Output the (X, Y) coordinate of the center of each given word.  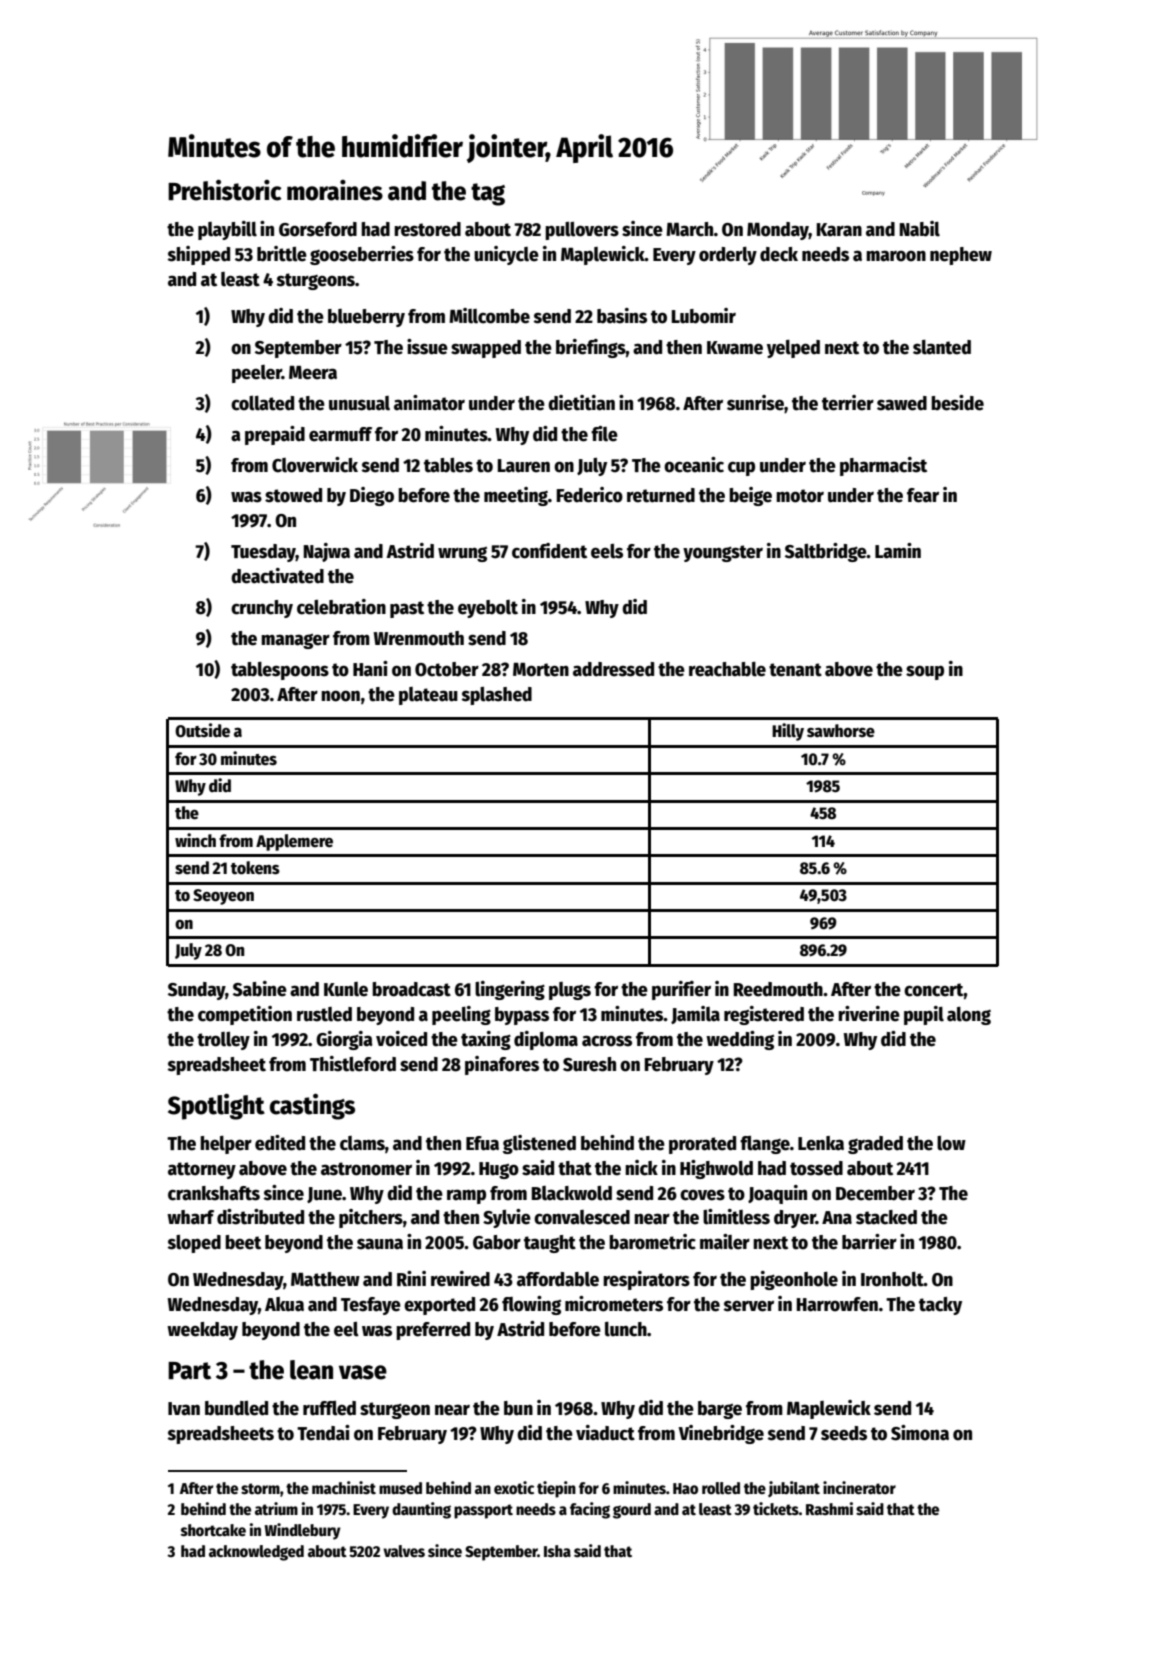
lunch (626, 1329)
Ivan (184, 1409)
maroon (896, 256)
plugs (570, 991)
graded (875, 1145)
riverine (869, 1014)
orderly (728, 256)
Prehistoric (224, 190)
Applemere (294, 842)
